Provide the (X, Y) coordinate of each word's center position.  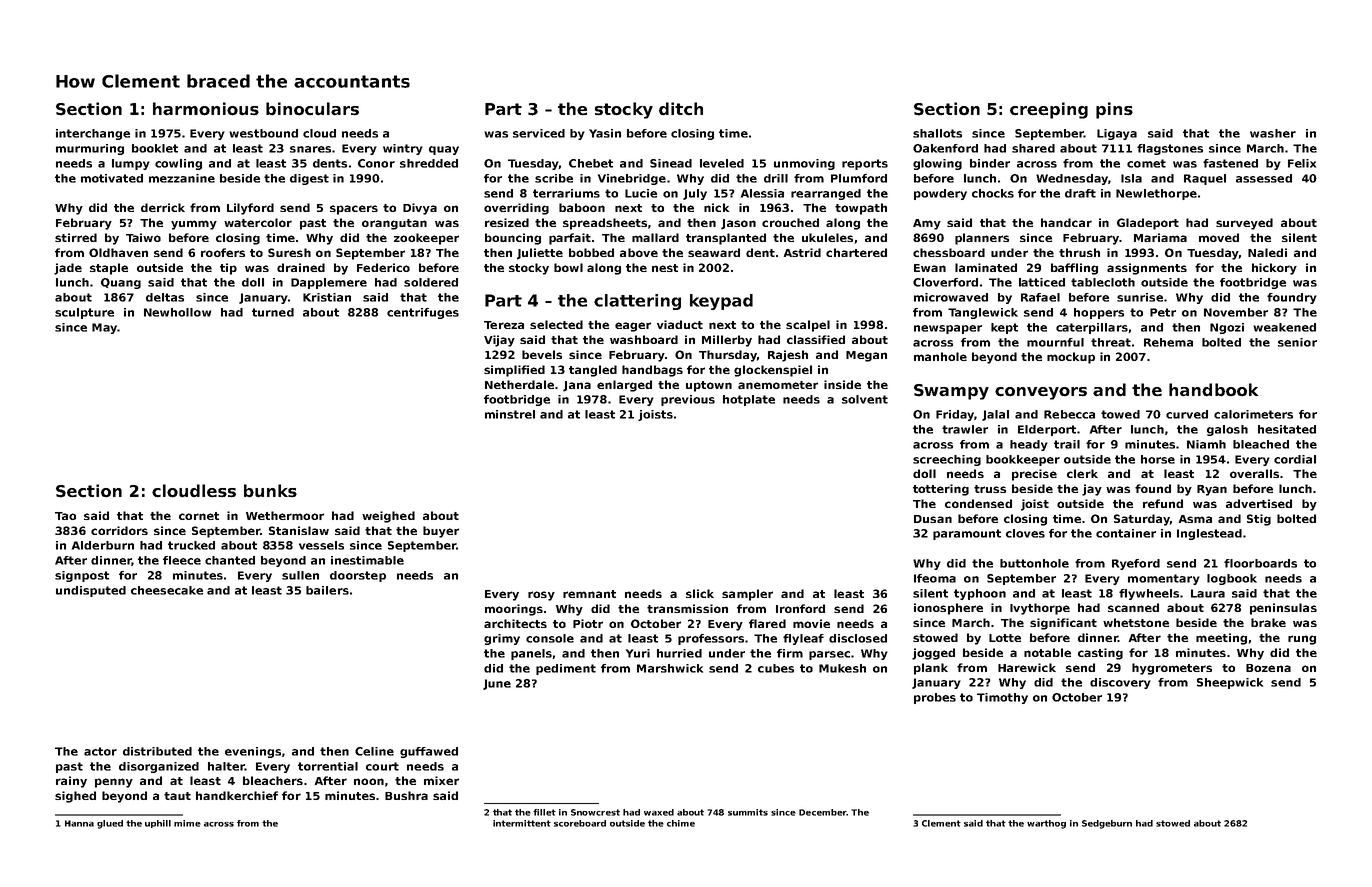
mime (187, 823)
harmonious (206, 109)
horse (1158, 459)
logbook (1232, 579)
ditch (681, 109)
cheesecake (167, 590)
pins (1114, 110)
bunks (270, 491)
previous (688, 400)
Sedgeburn (1107, 824)
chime (681, 823)
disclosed (858, 638)
